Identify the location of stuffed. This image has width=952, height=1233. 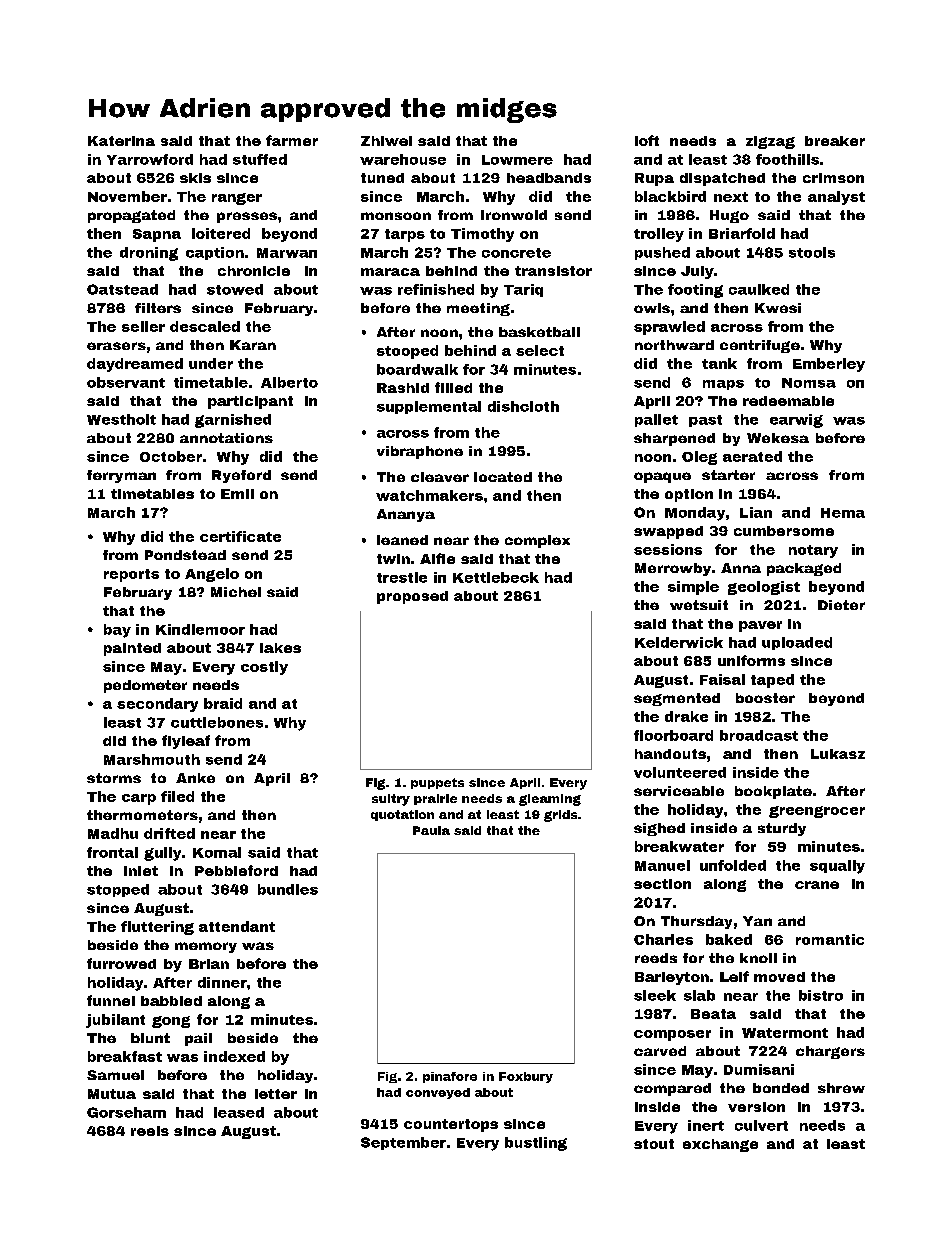
(260, 159).
